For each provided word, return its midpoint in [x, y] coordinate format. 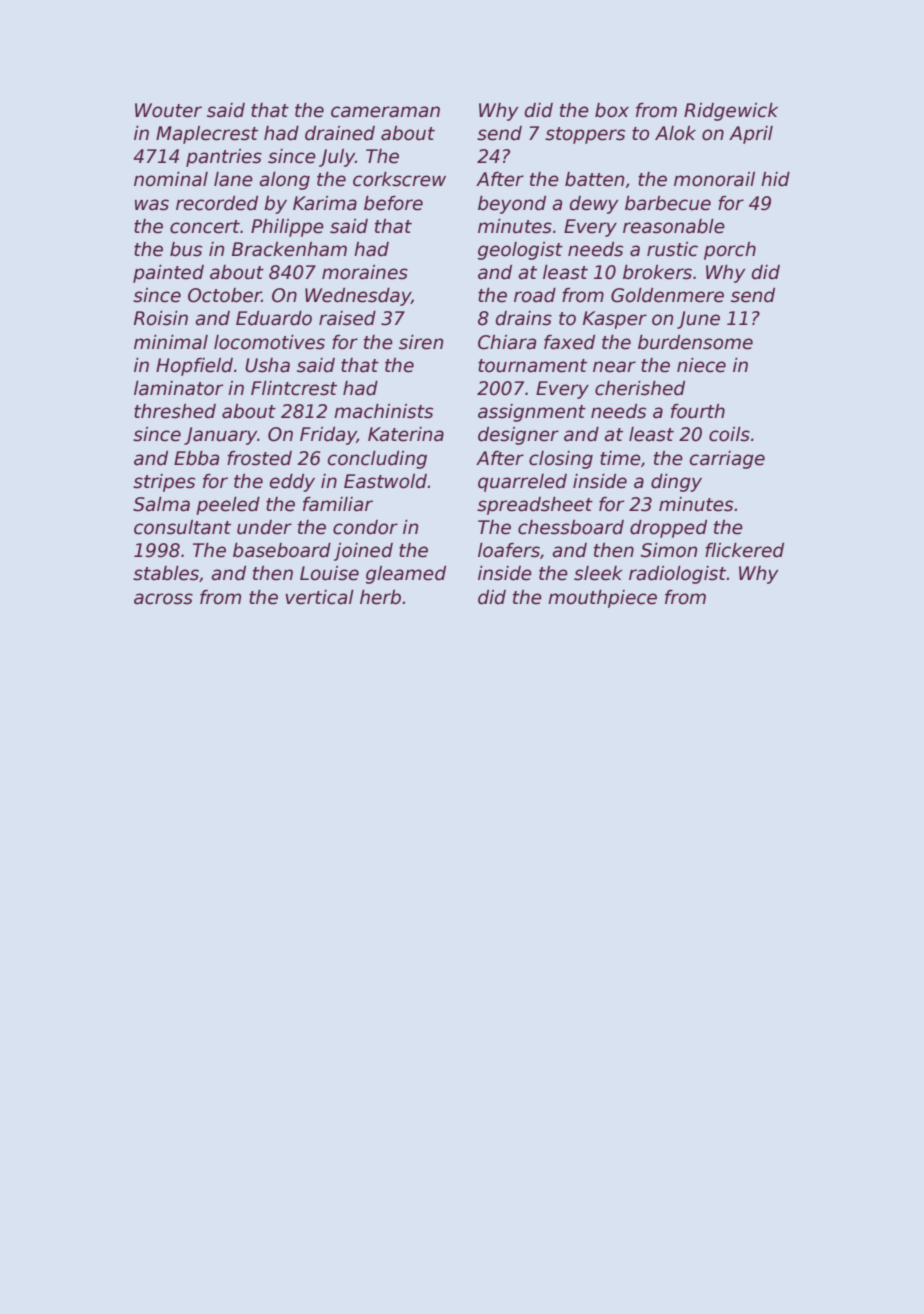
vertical [319, 597]
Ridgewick [731, 112]
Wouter [168, 110]
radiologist [678, 575]
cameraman [385, 112]
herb [380, 597]
